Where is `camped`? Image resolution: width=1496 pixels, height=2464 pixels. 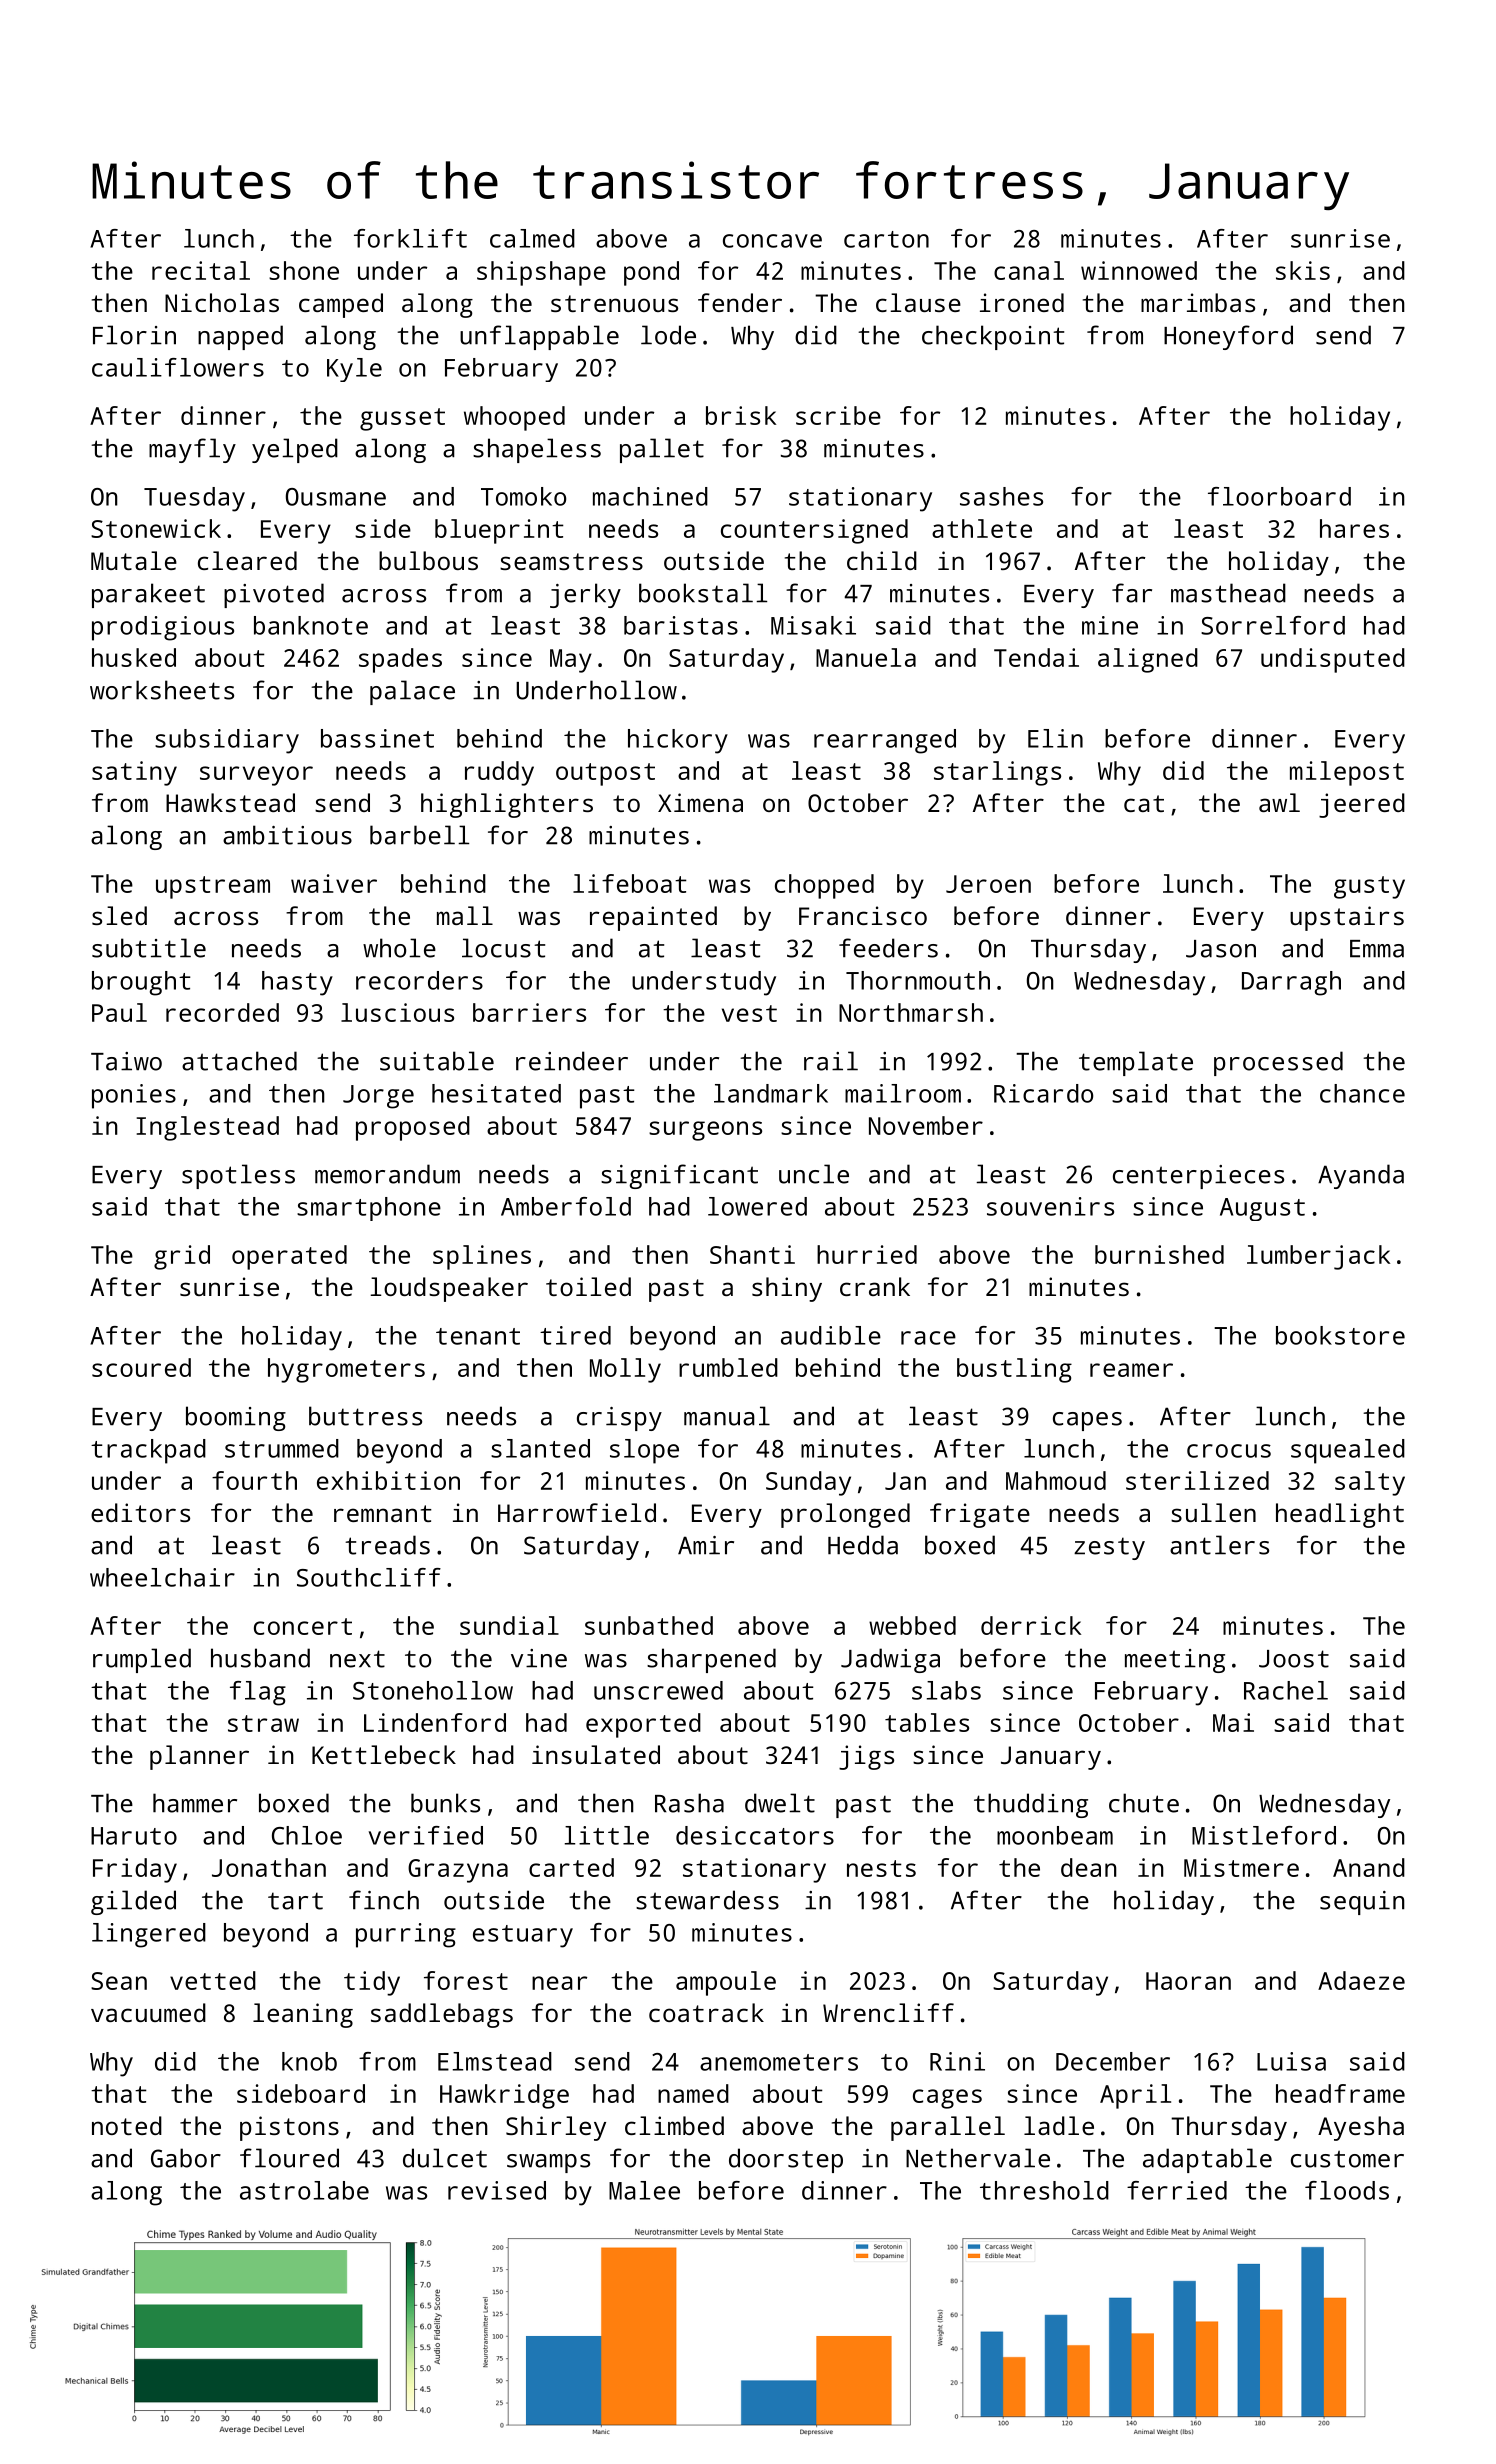 camped is located at coordinates (341, 305).
